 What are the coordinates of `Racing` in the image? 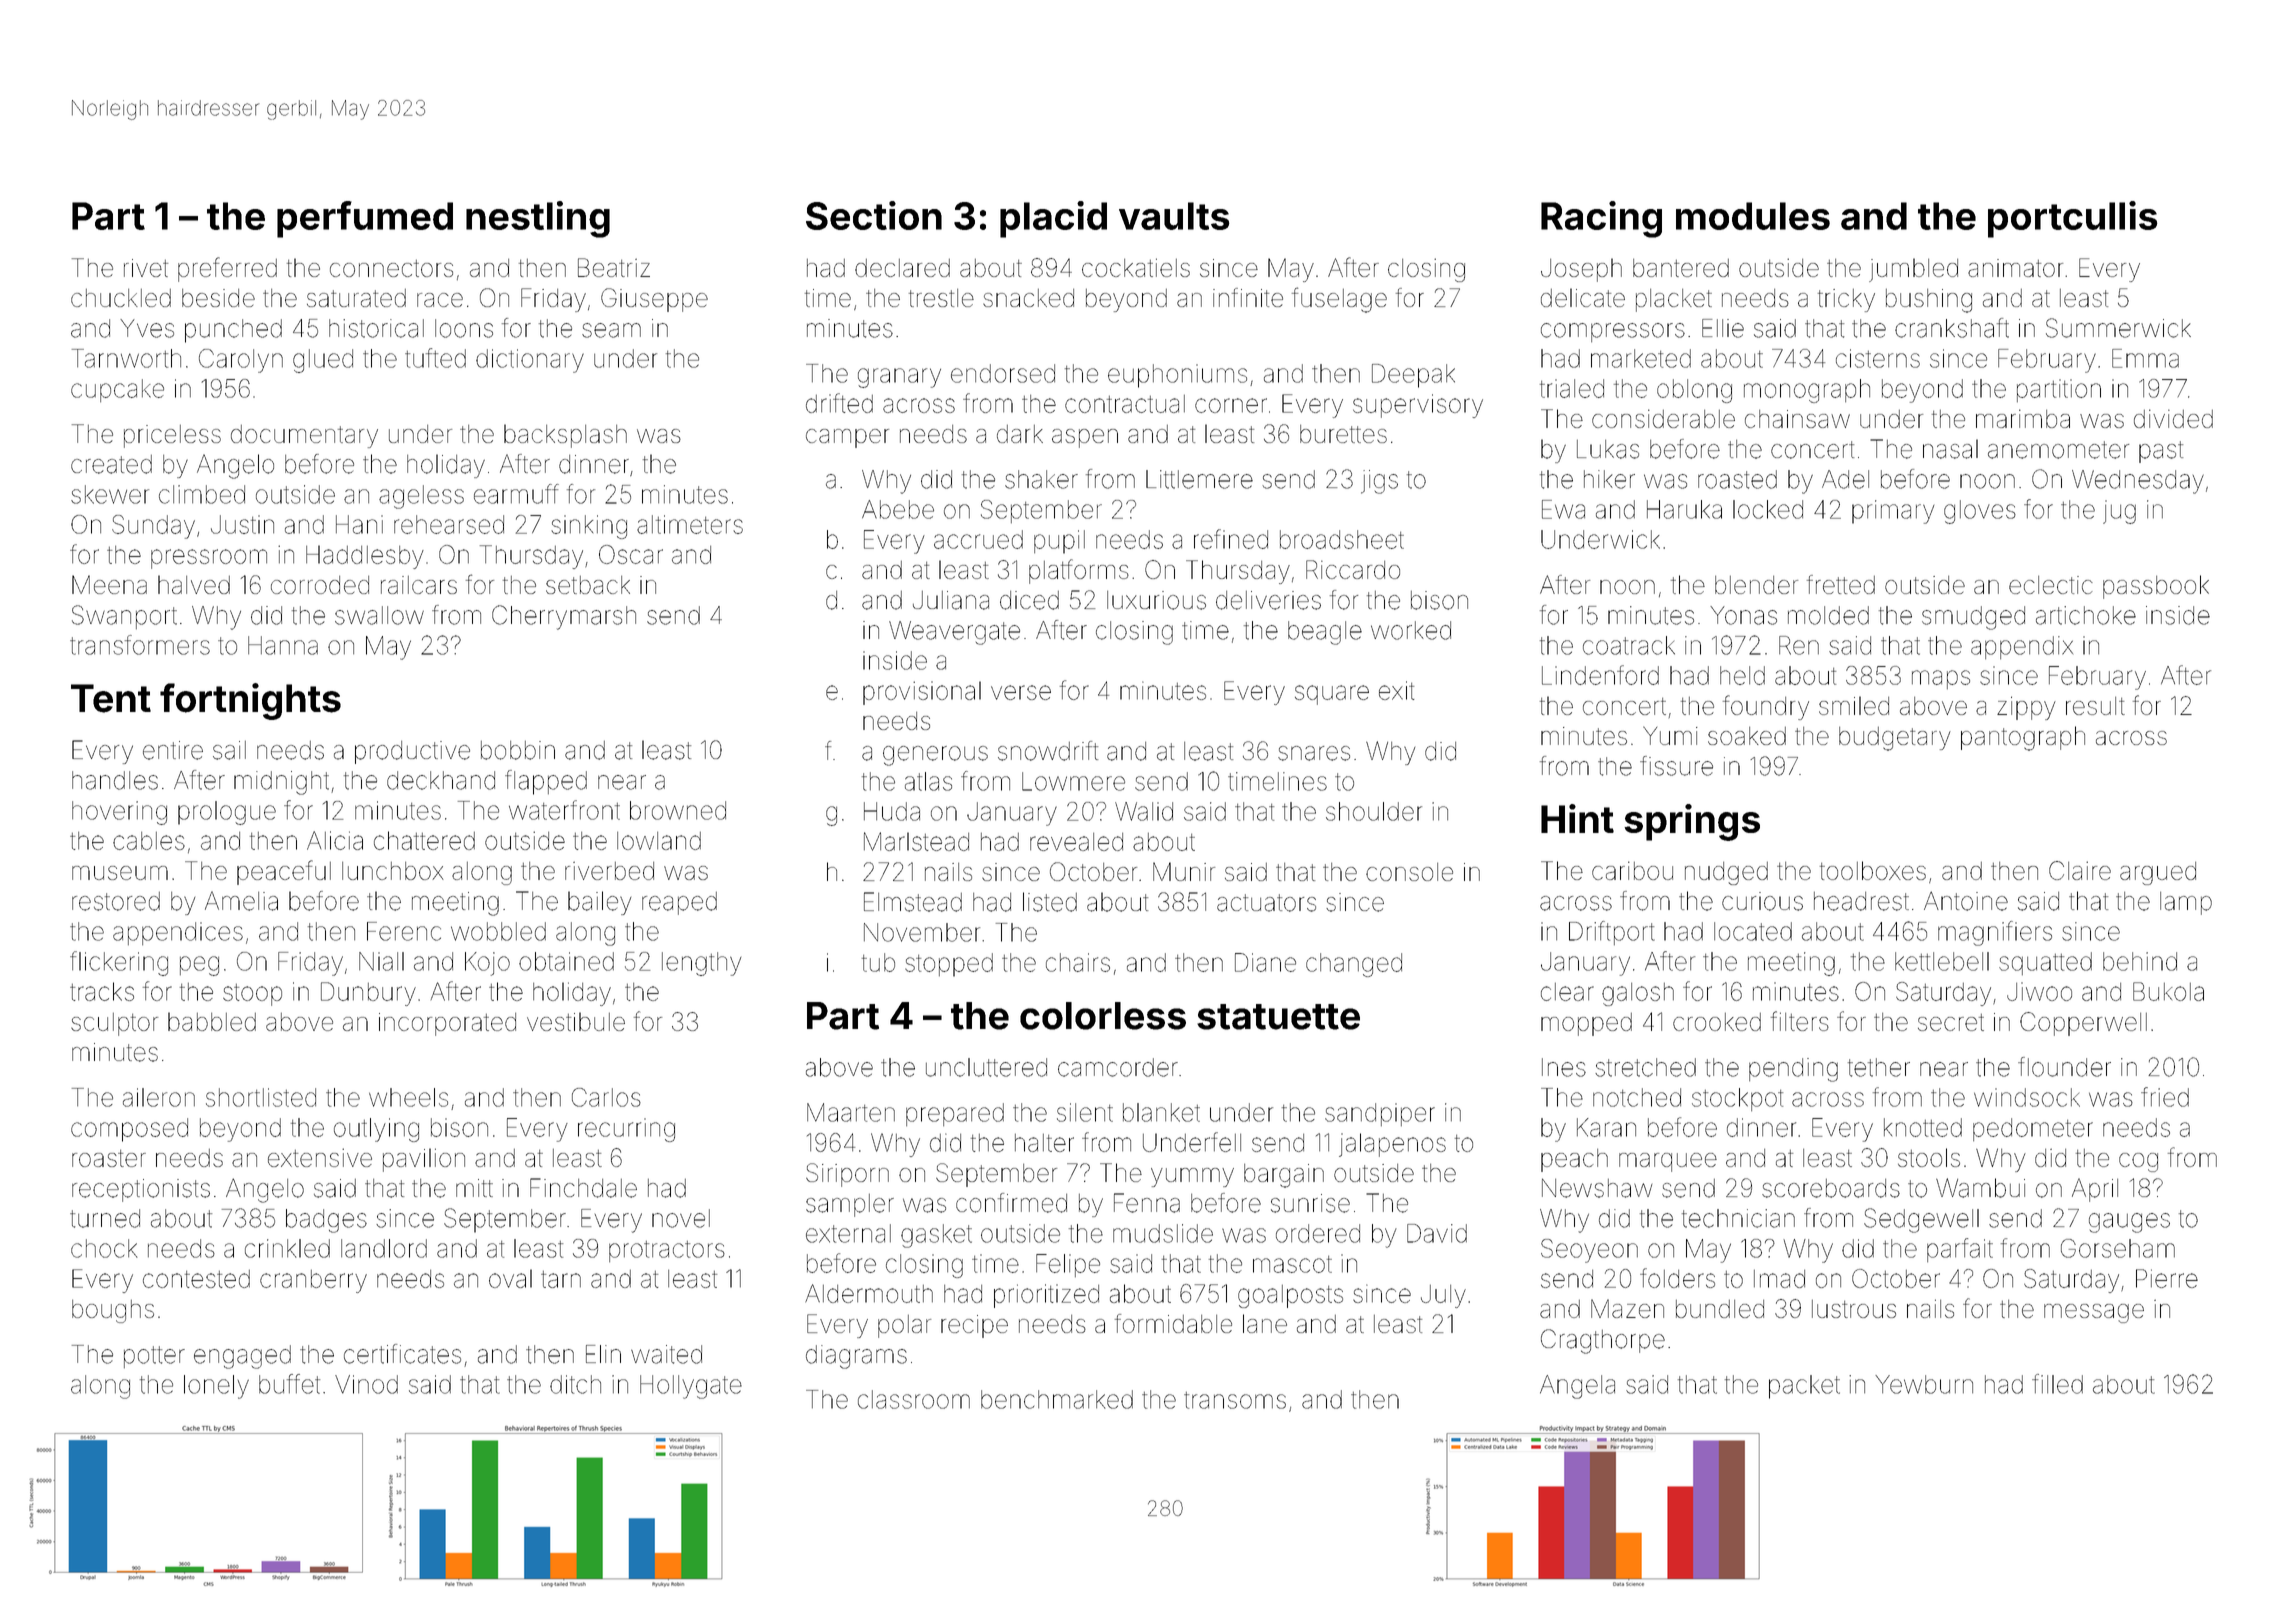 It's located at (1601, 219).
